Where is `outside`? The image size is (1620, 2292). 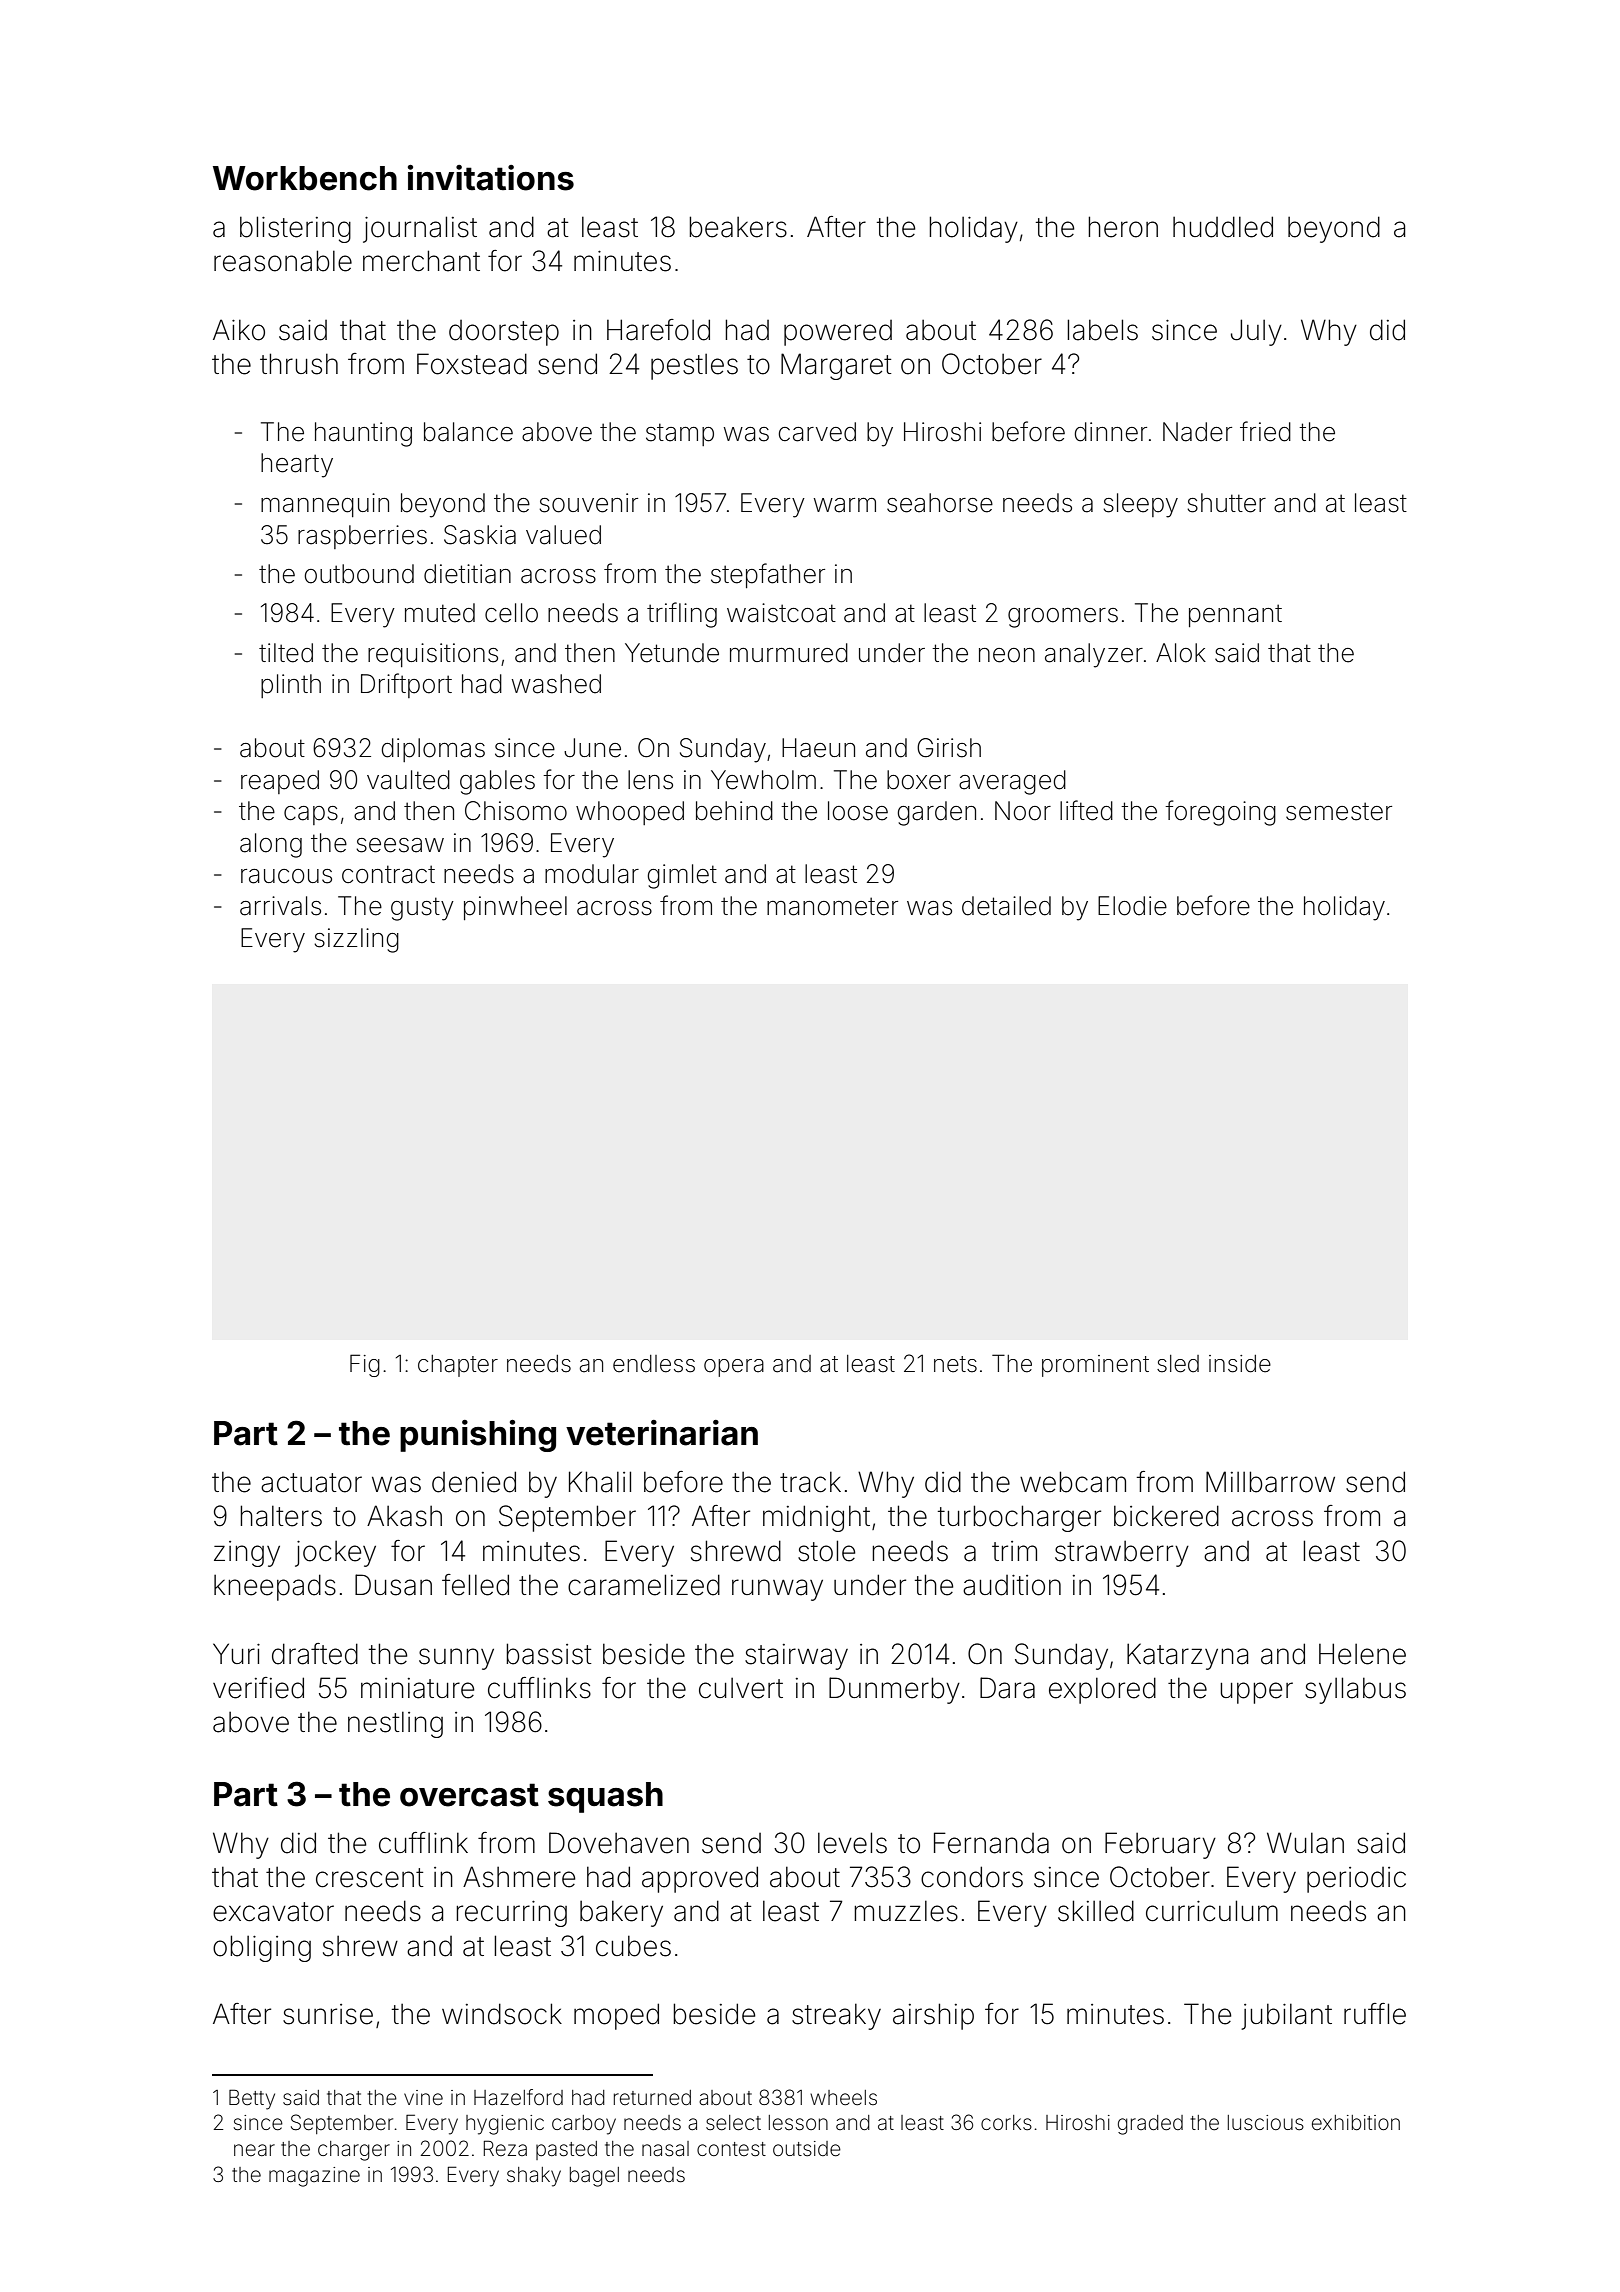
outside is located at coordinates (807, 2149).
